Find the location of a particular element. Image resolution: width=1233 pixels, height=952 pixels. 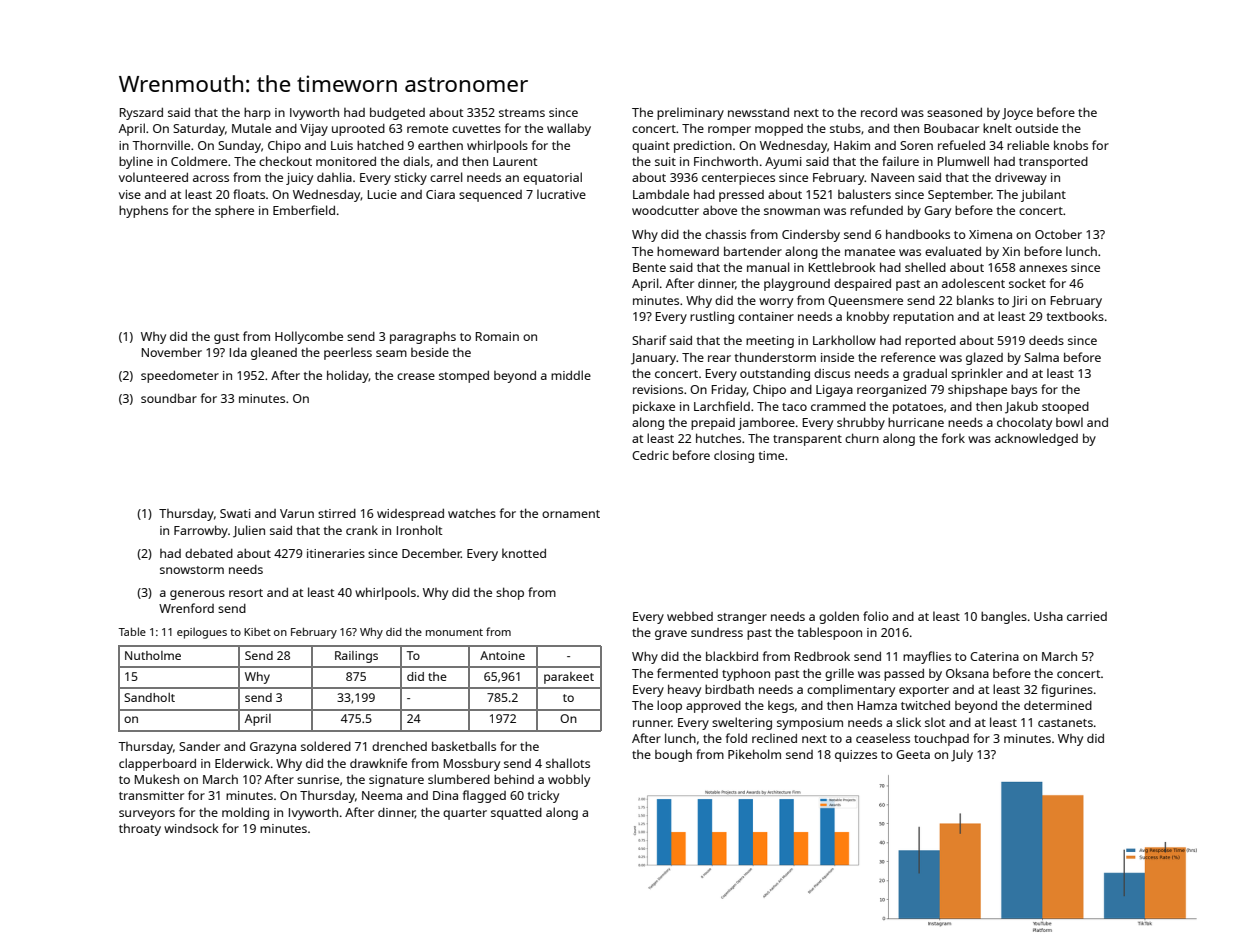

Pikeholm is located at coordinates (754, 754).
